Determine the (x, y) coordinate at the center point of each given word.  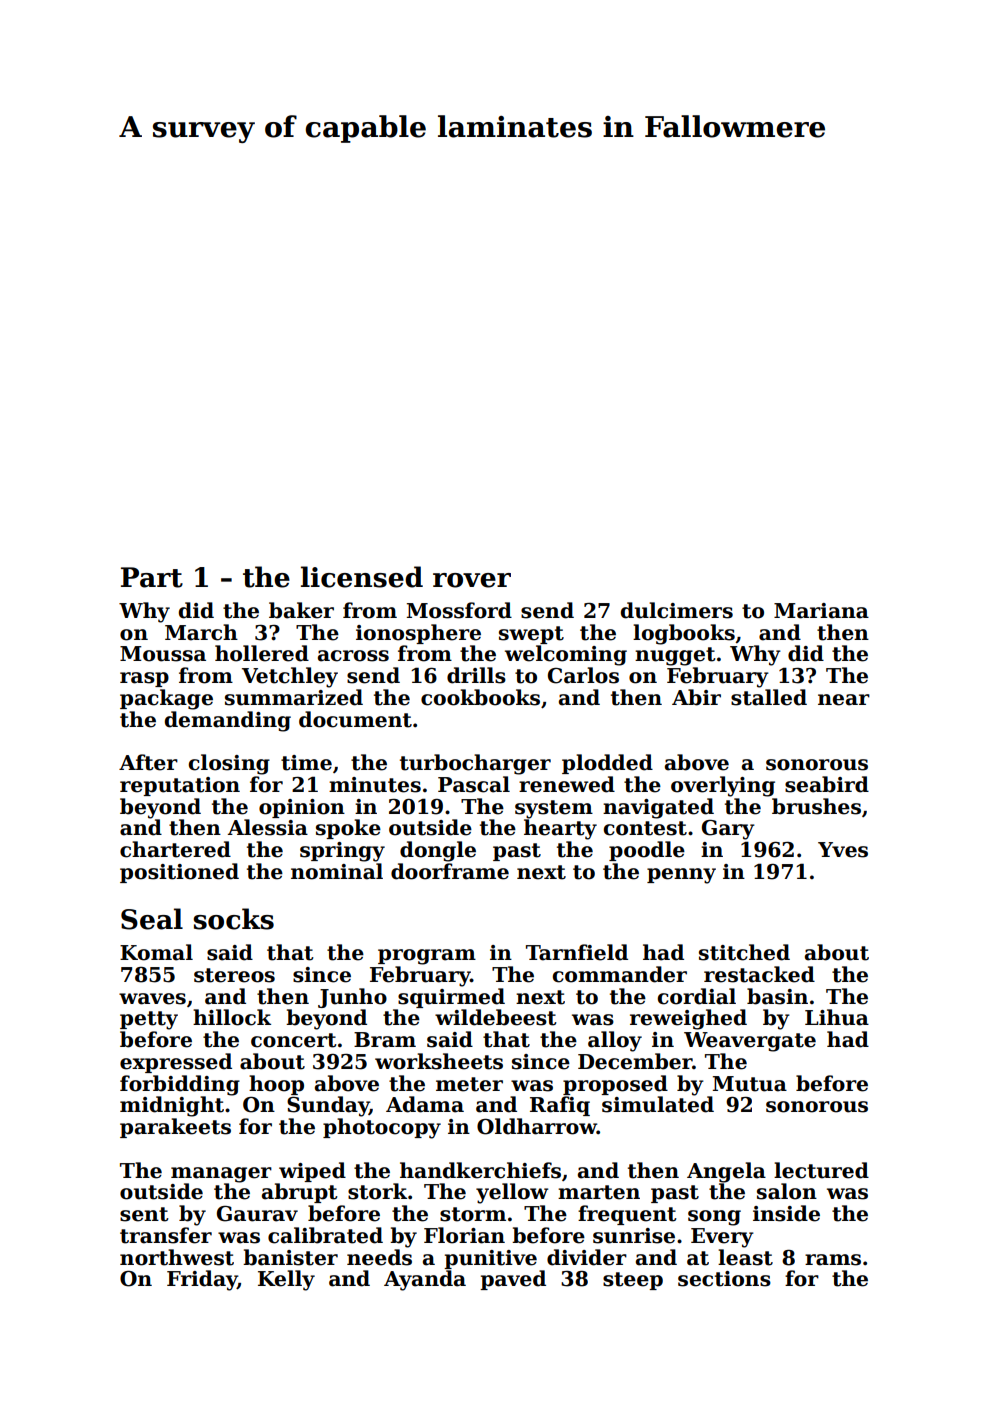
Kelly (286, 1280)
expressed (176, 1063)
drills (476, 675)
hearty (560, 829)
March (201, 632)
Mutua (750, 1084)
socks (233, 919)
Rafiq (560, 1106)
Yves (843, 850)
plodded (607, 764)
